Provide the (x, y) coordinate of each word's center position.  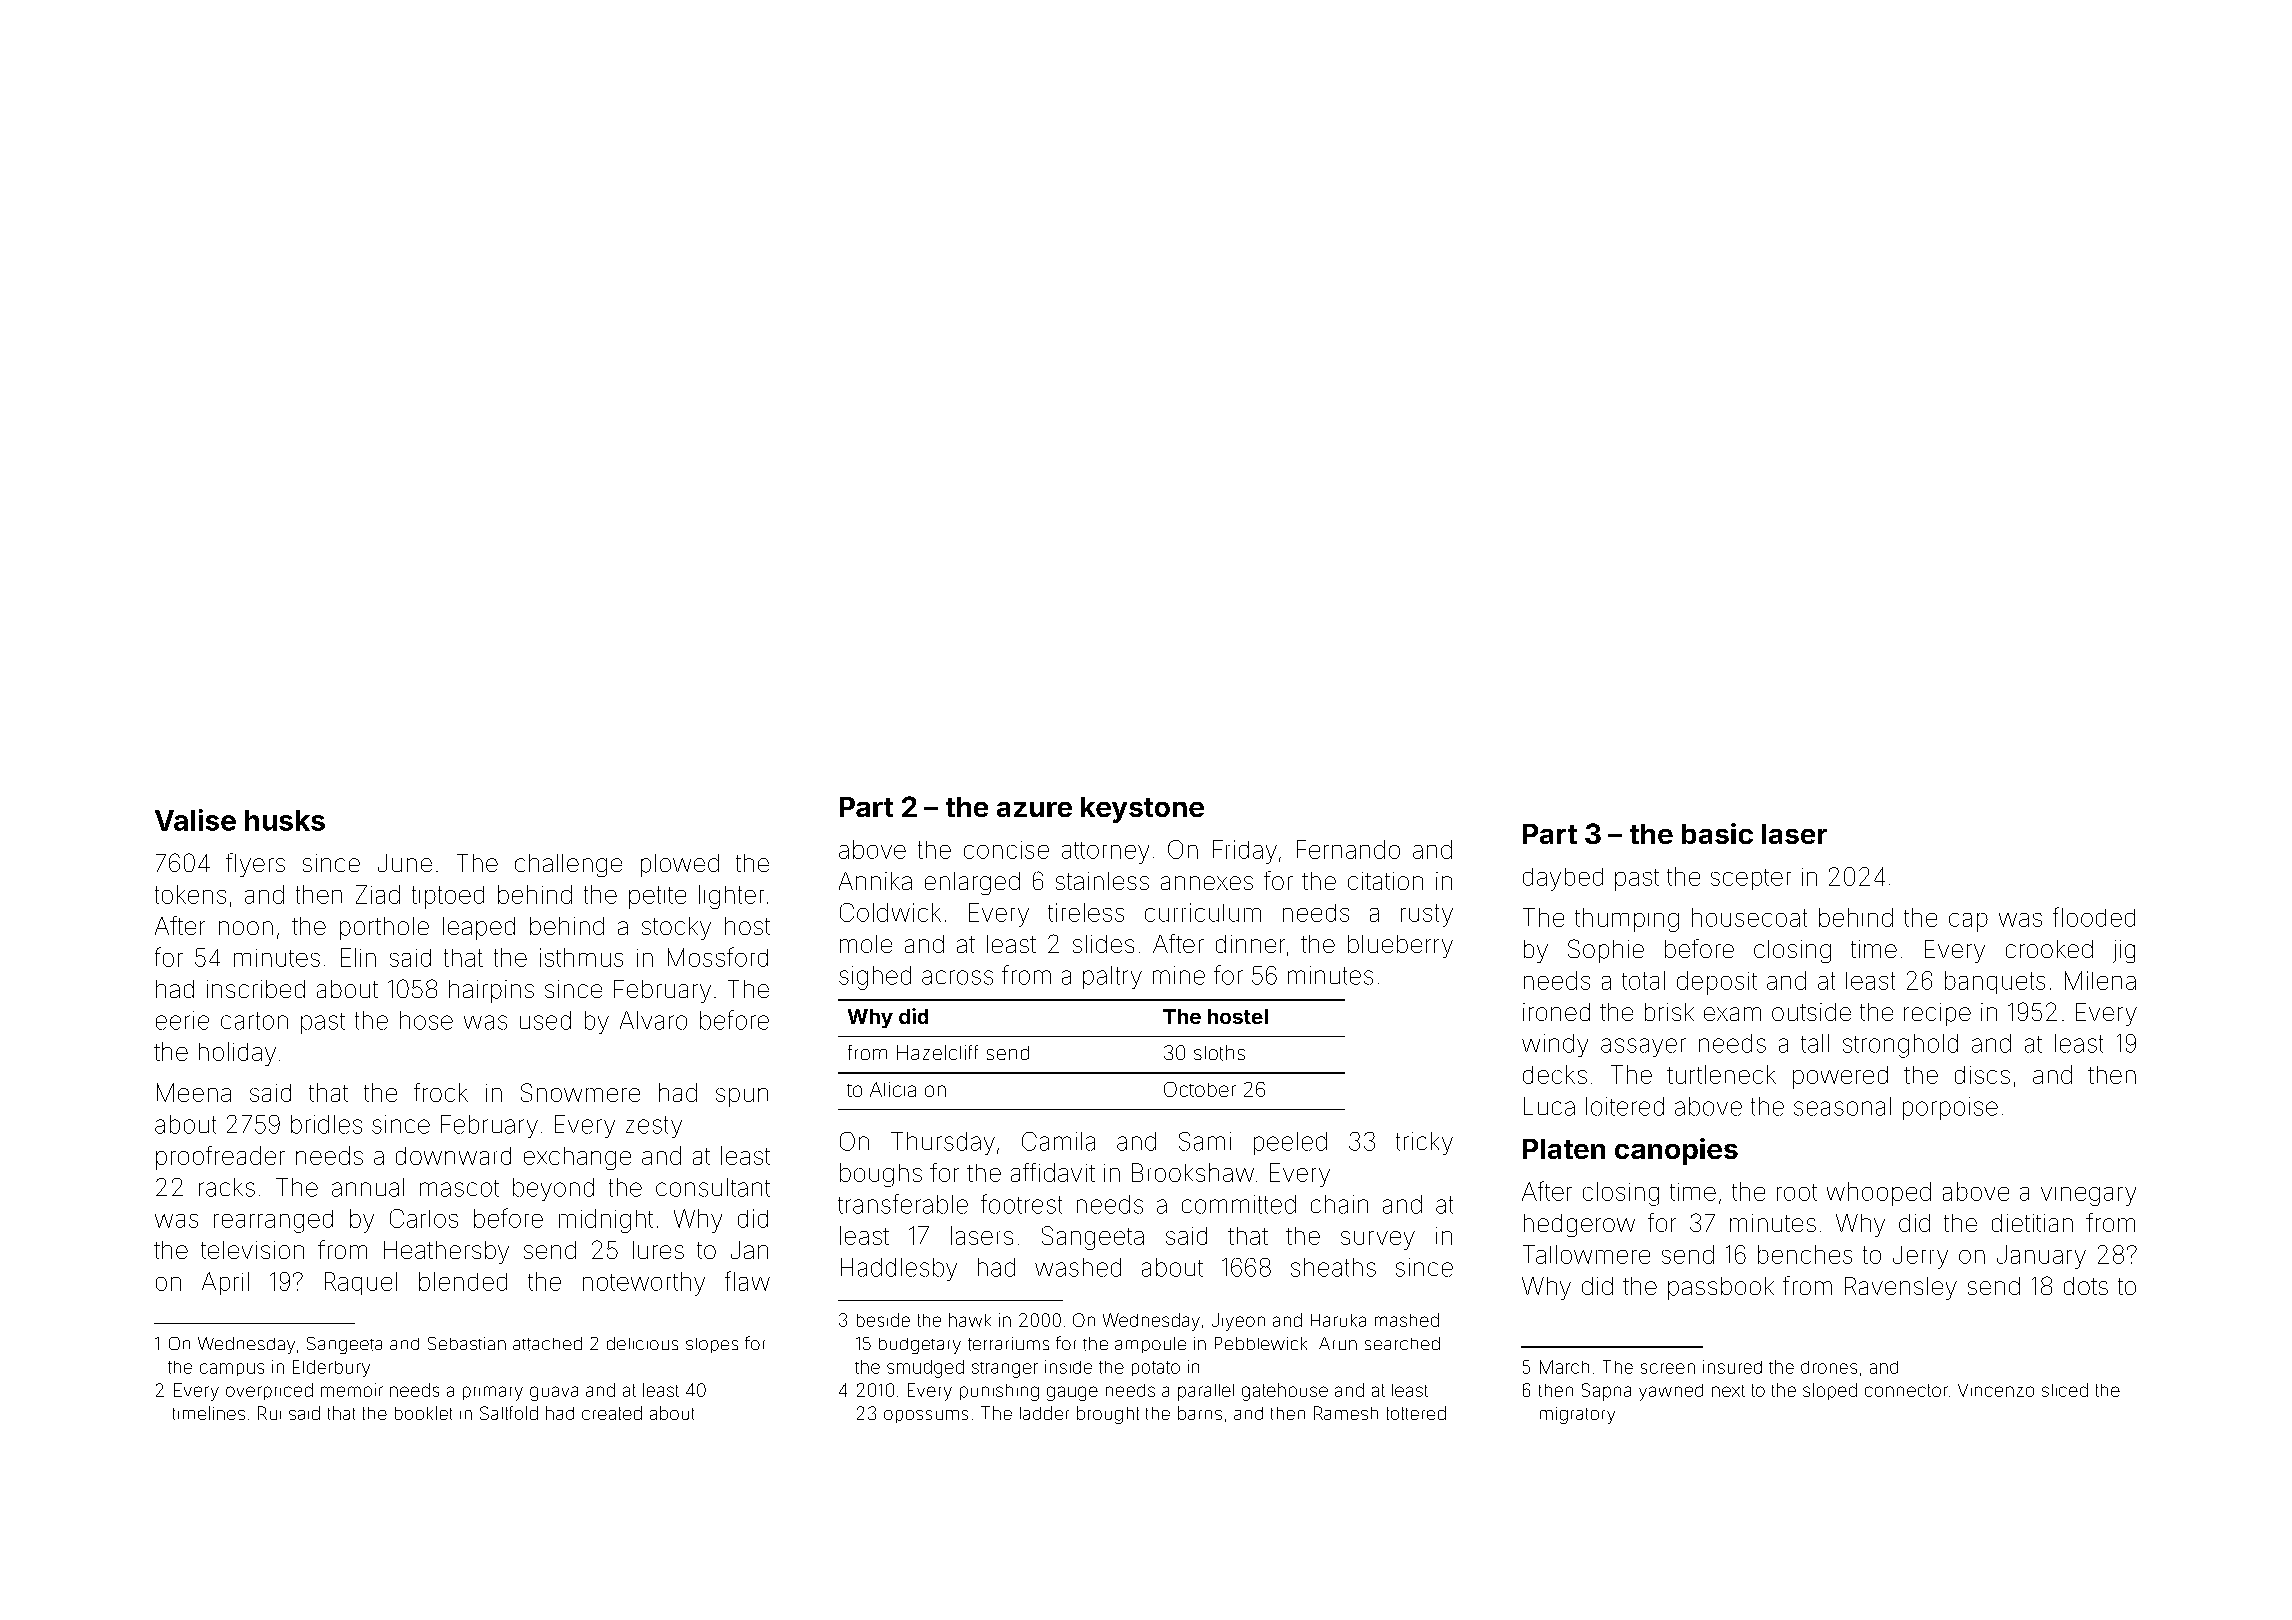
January (2041, 1257)
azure (1034, 809)
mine (1179, 975)
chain (1339, 1204)
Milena (2100, 980)
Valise (195, 820)
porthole (384, 928)
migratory (1577, 1415)
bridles (326, 1124)
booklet (423, 1413)
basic (1717, 833)
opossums (926, 1416)
